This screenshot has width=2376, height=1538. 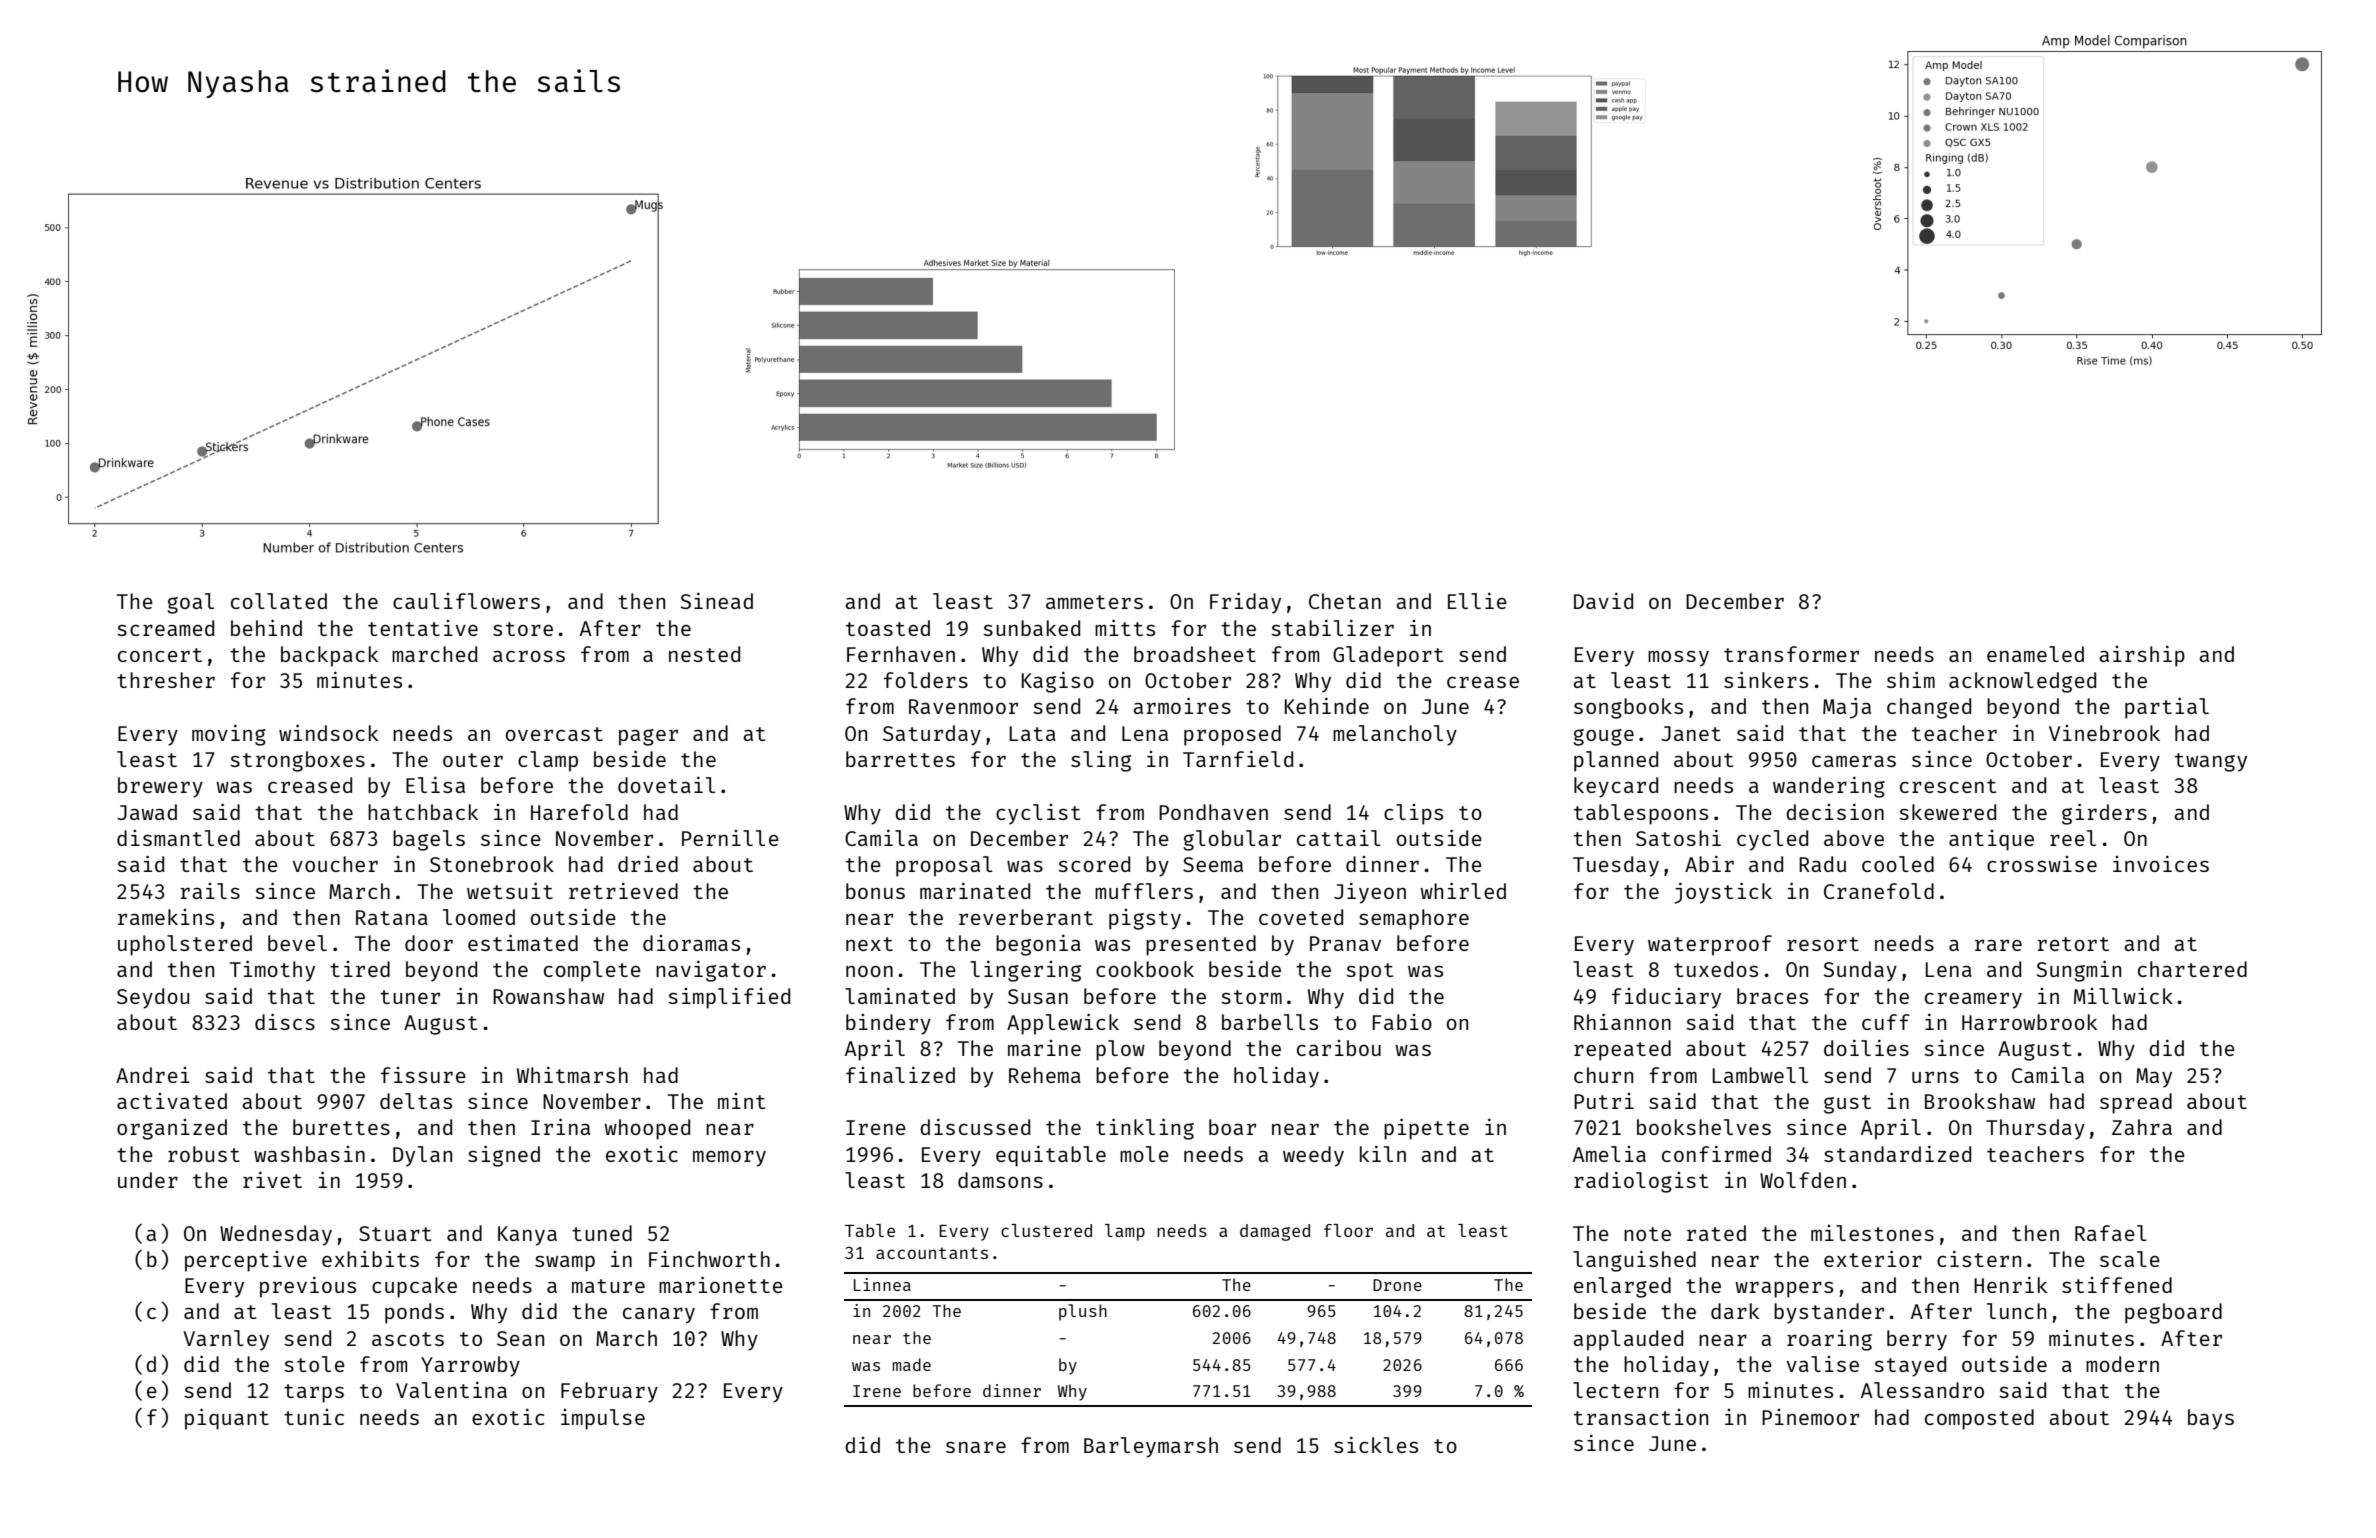 I want to click on David, so click(x=1603, y=601).
